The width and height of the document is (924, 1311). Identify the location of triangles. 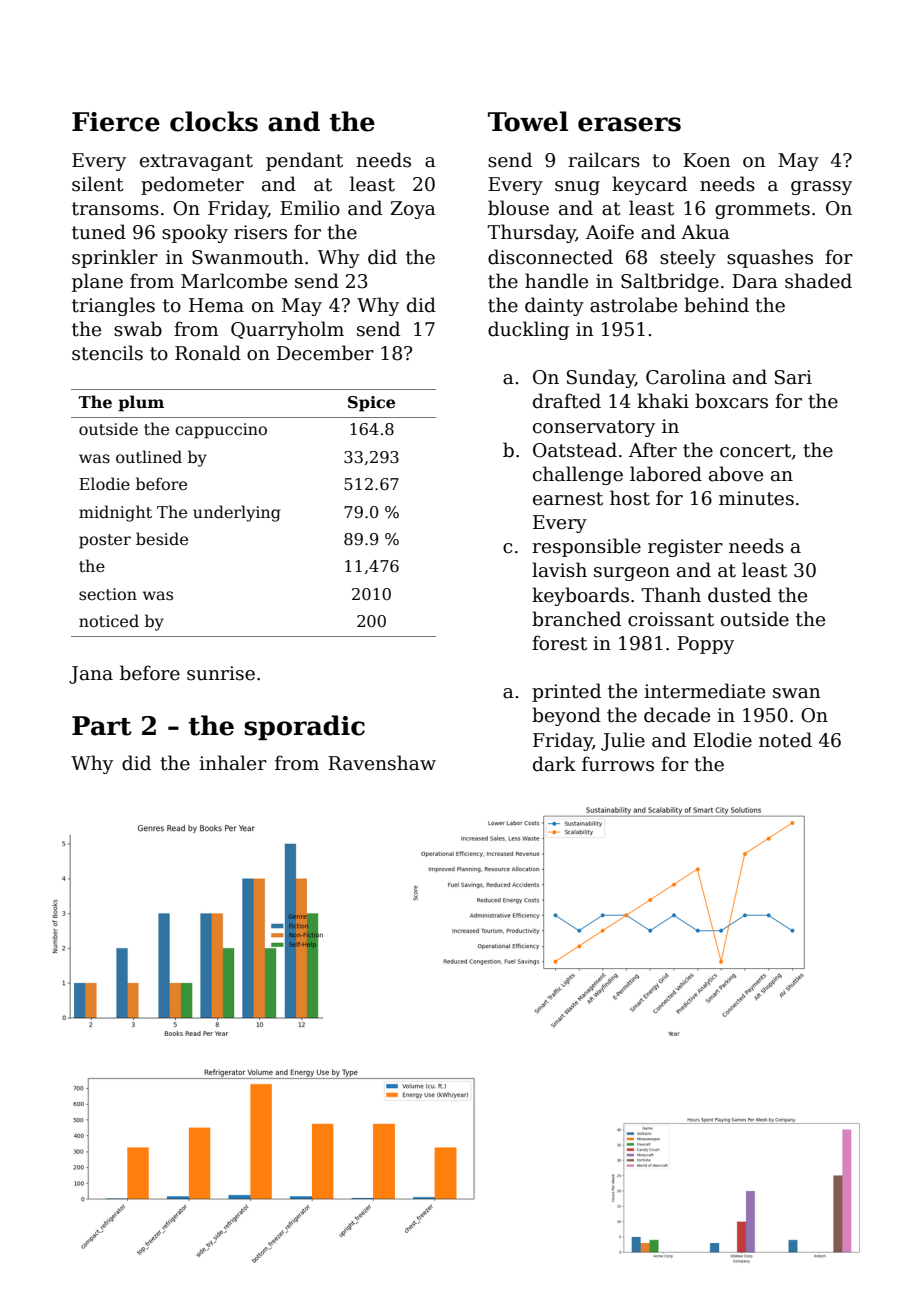
(113, 306).
